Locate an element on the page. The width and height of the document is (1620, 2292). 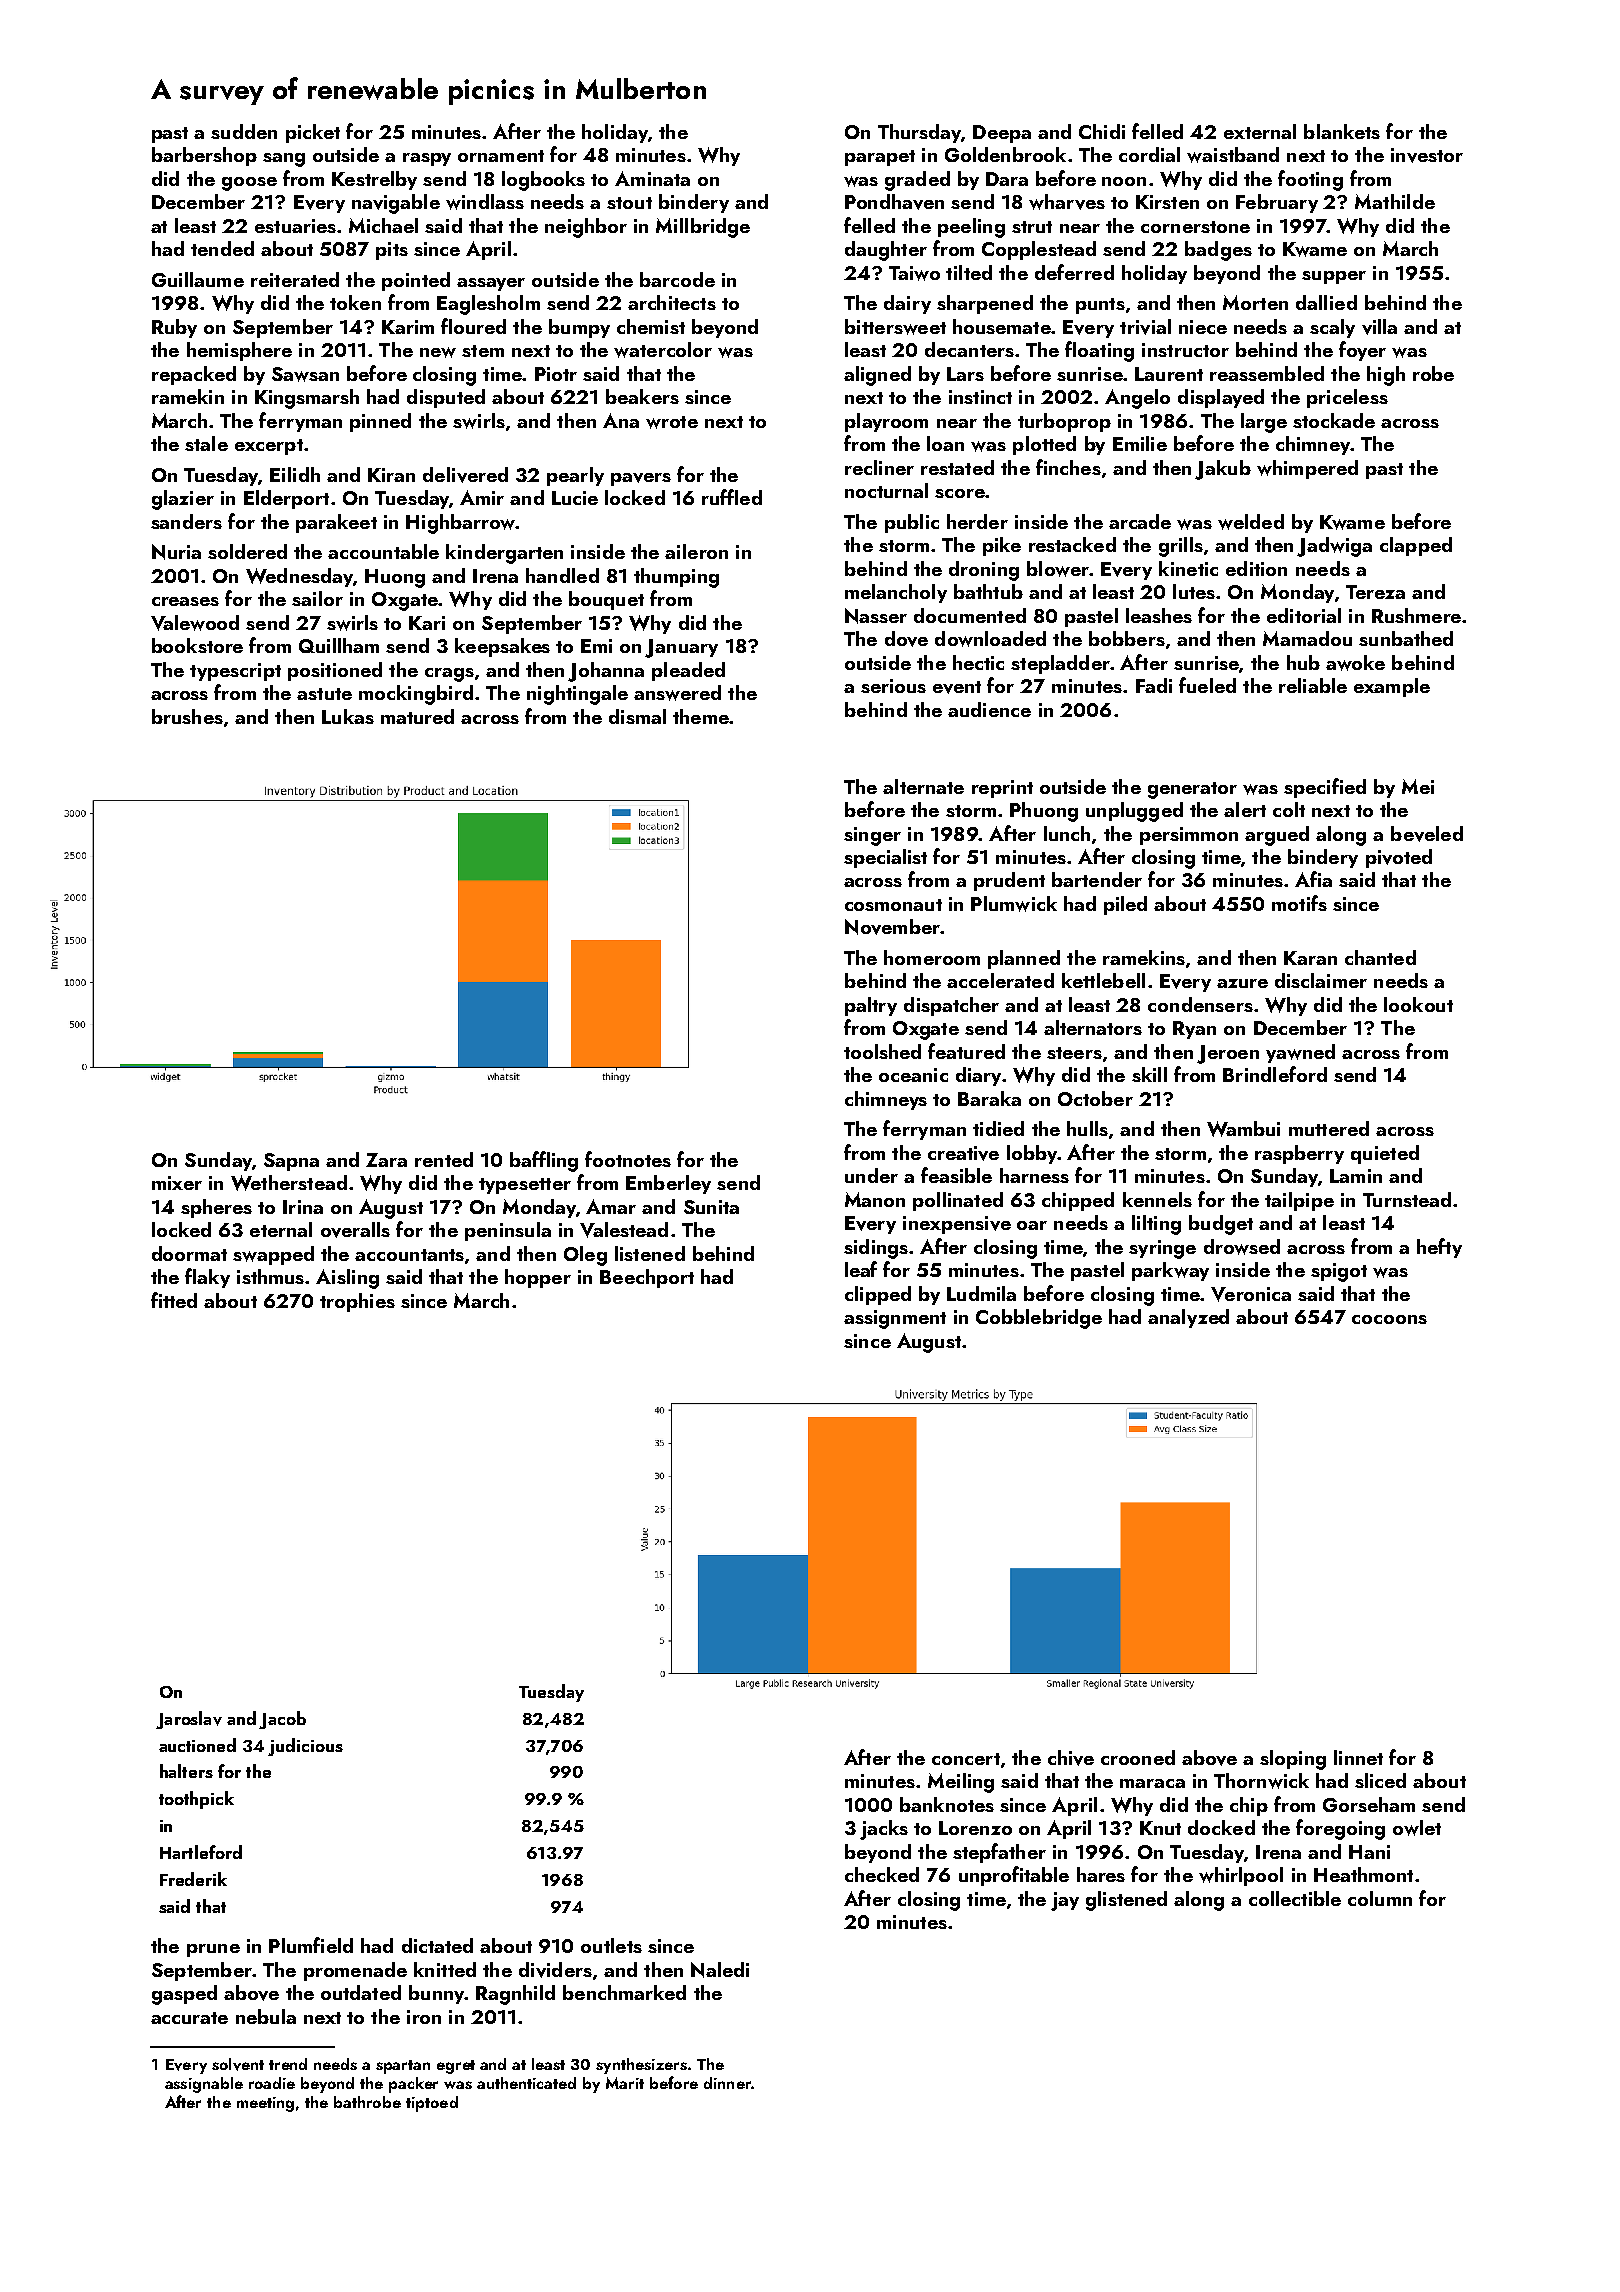
crooned is located at coordinates (1138, 1757).
